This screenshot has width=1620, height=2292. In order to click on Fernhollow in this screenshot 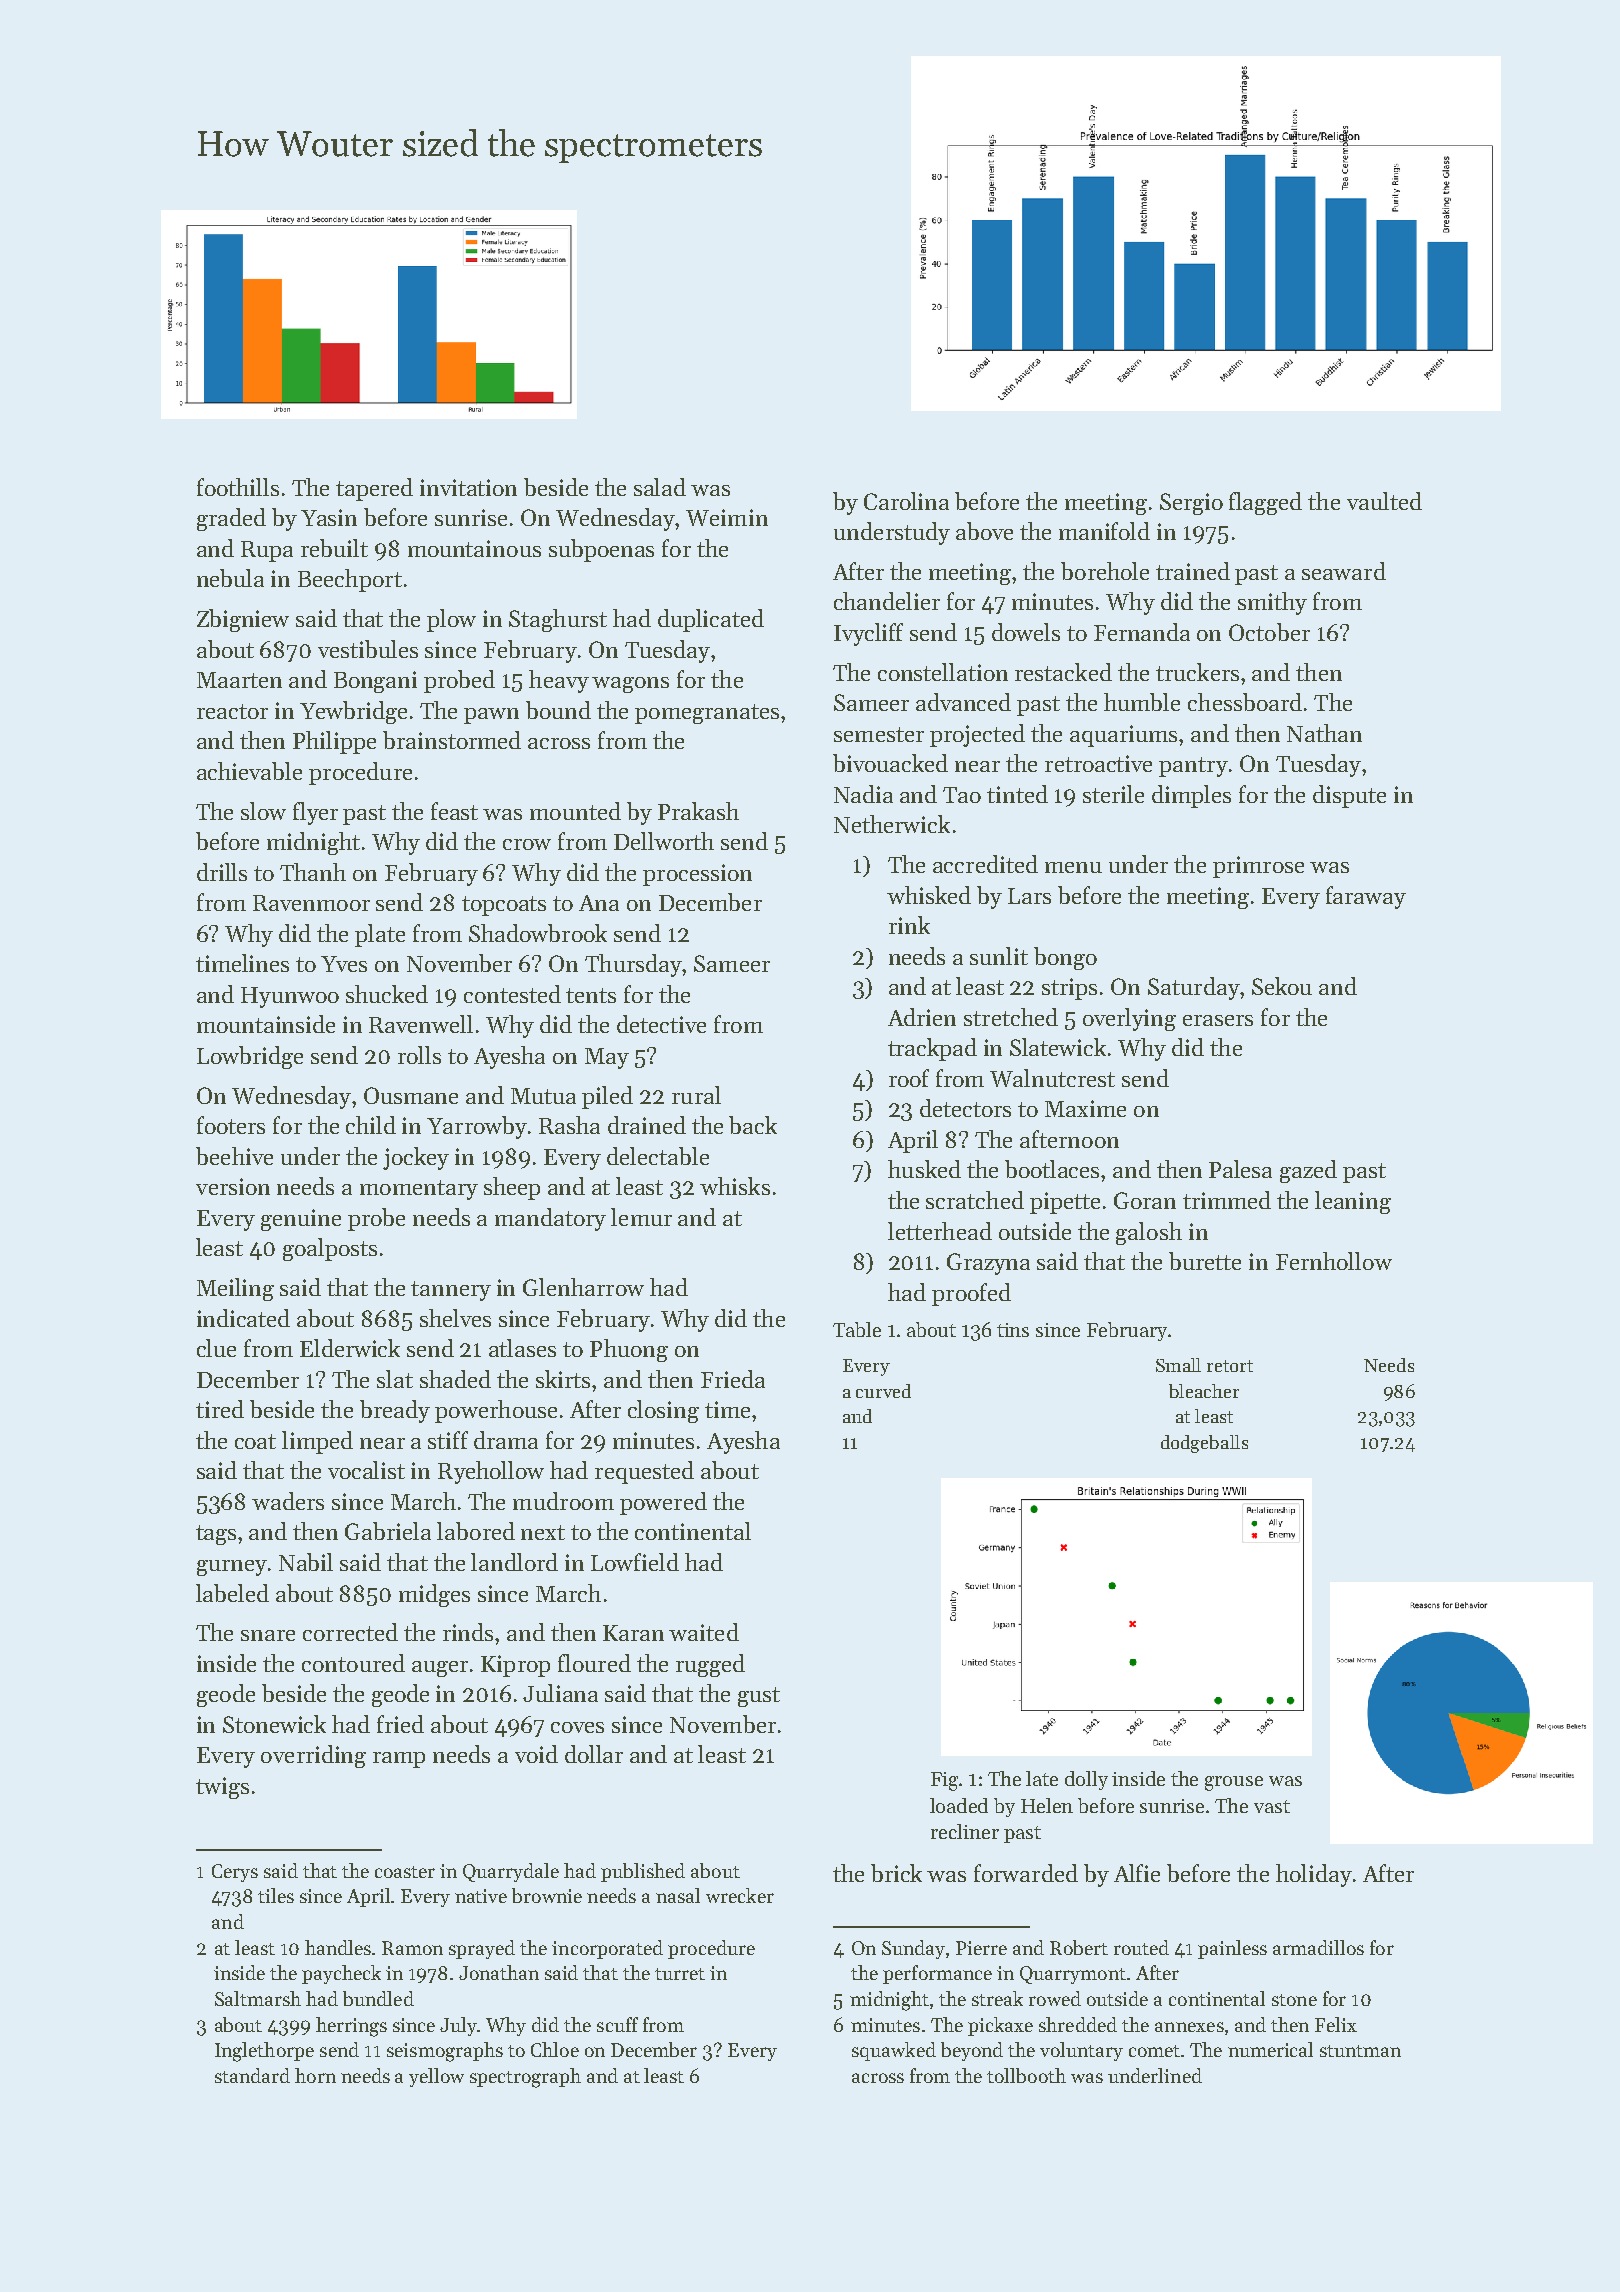, I will do `click(1334, 1261)`.
